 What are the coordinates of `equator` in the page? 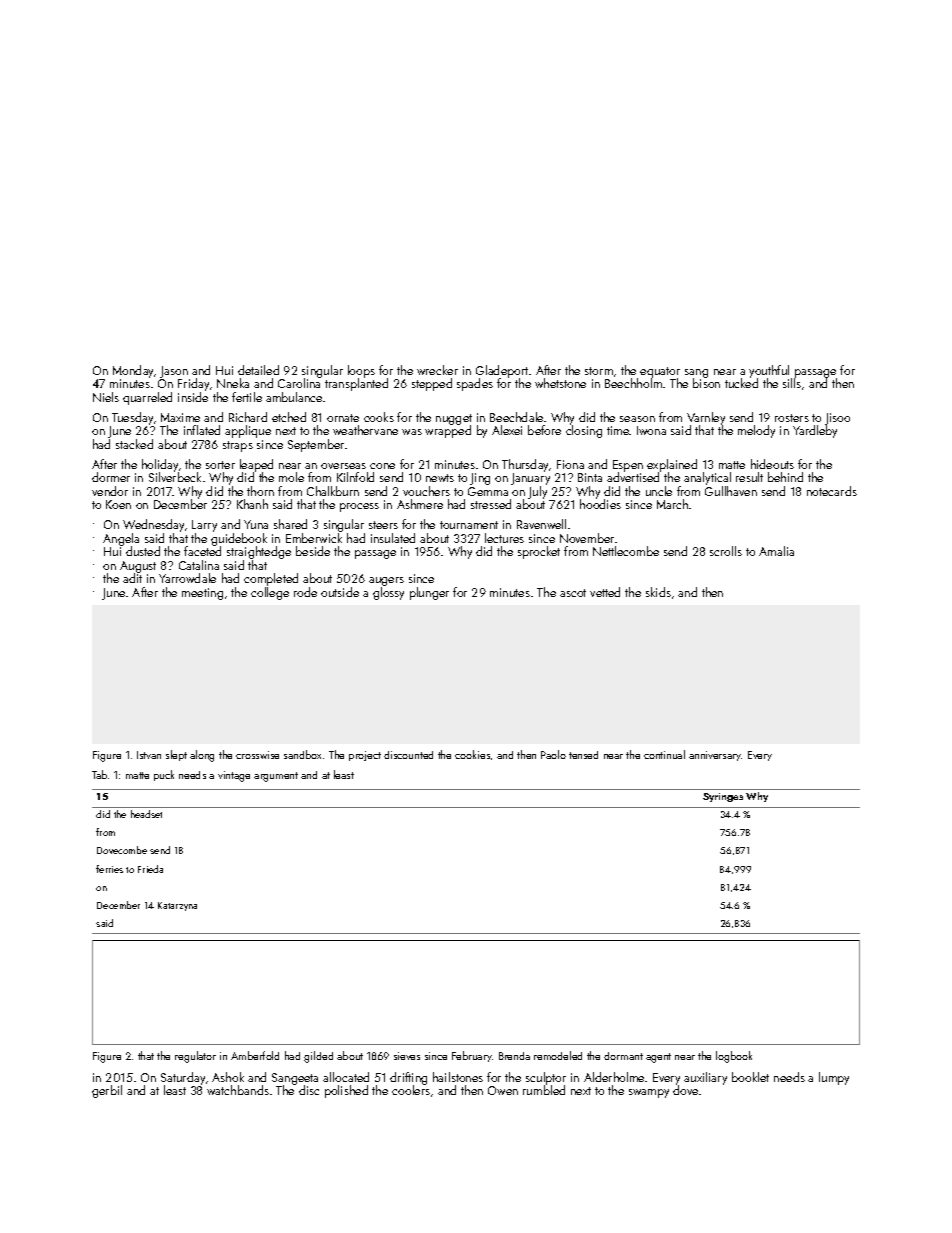 It's located at (660, 372).
